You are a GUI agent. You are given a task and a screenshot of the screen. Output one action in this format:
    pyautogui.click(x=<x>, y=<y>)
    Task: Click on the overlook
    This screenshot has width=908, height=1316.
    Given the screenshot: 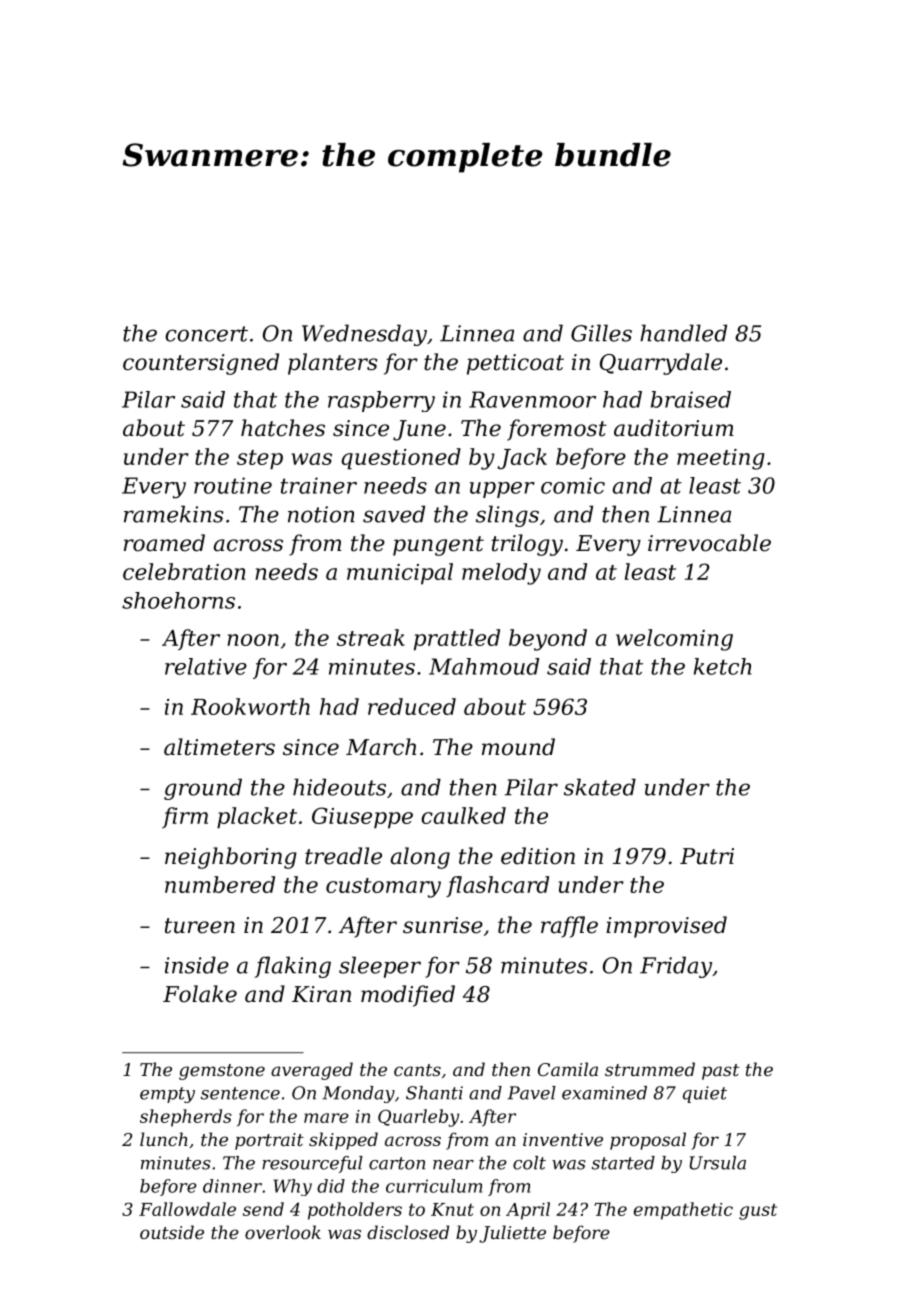 What is the action you would take?
    pyautogui.click(x=283, y=1232)
